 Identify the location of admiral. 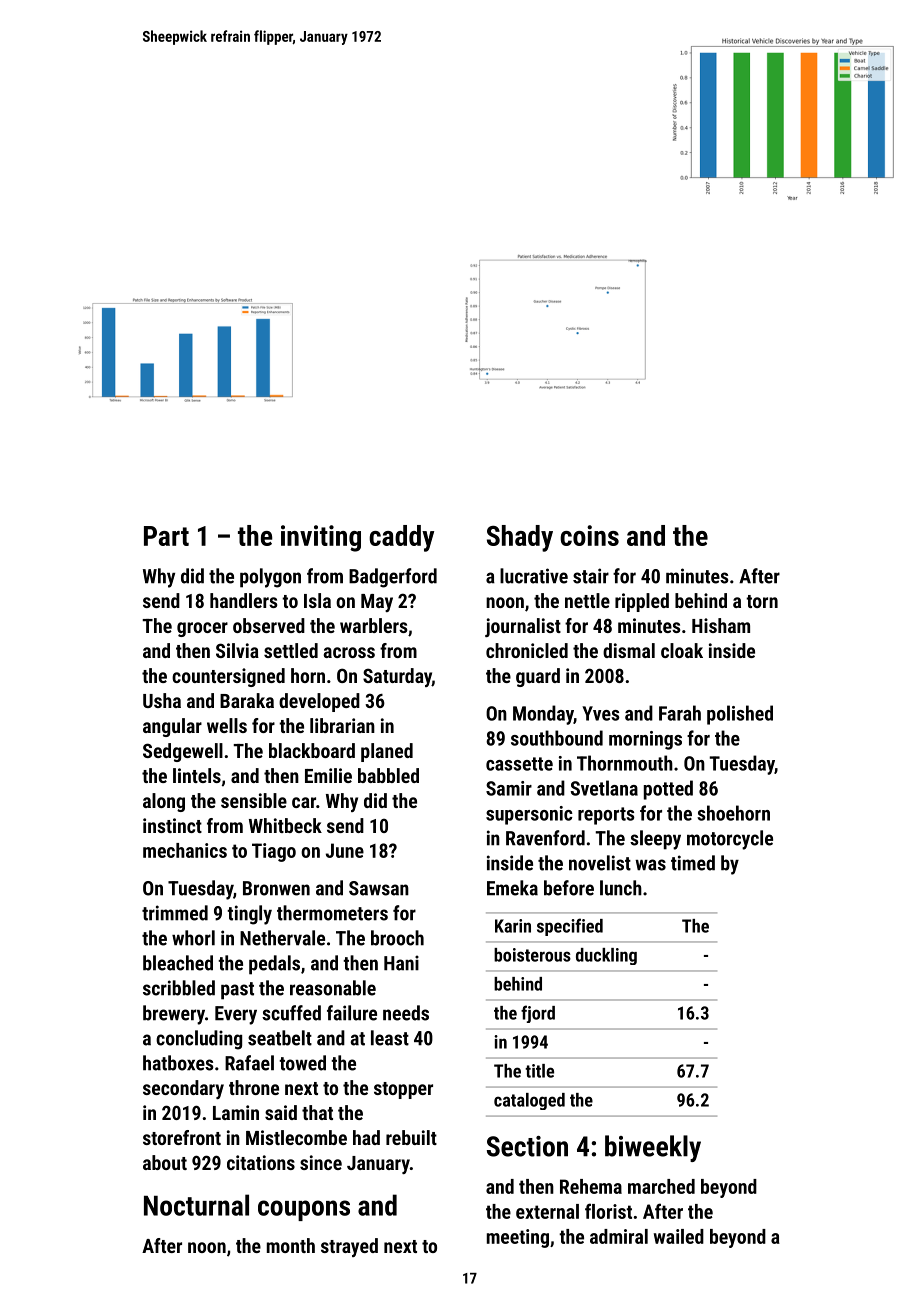
(619, 1236).
